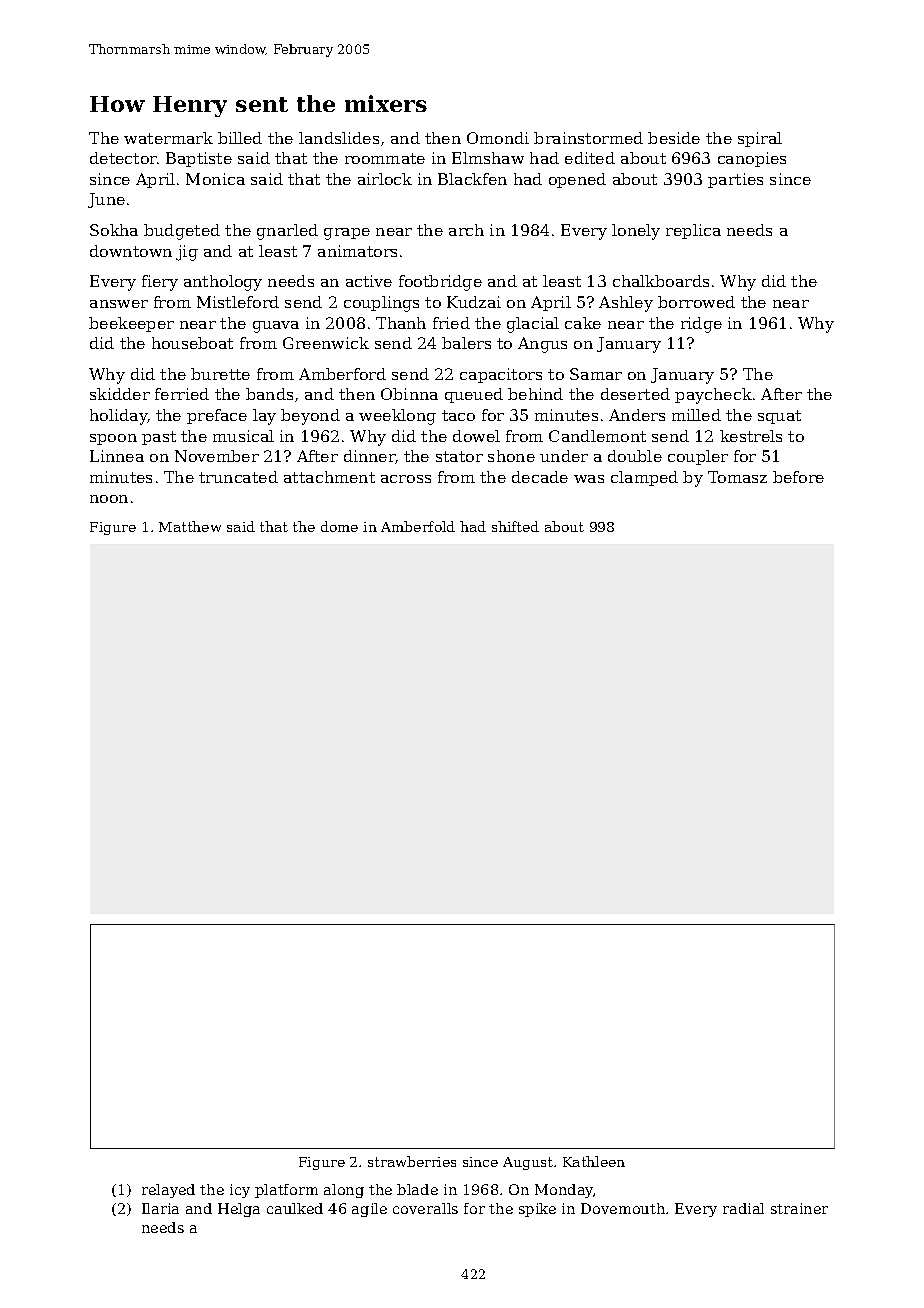 The image size is (924, 1308). Describe the element at coordinates (240, 1191) in the image. I see `icy` at that location.
